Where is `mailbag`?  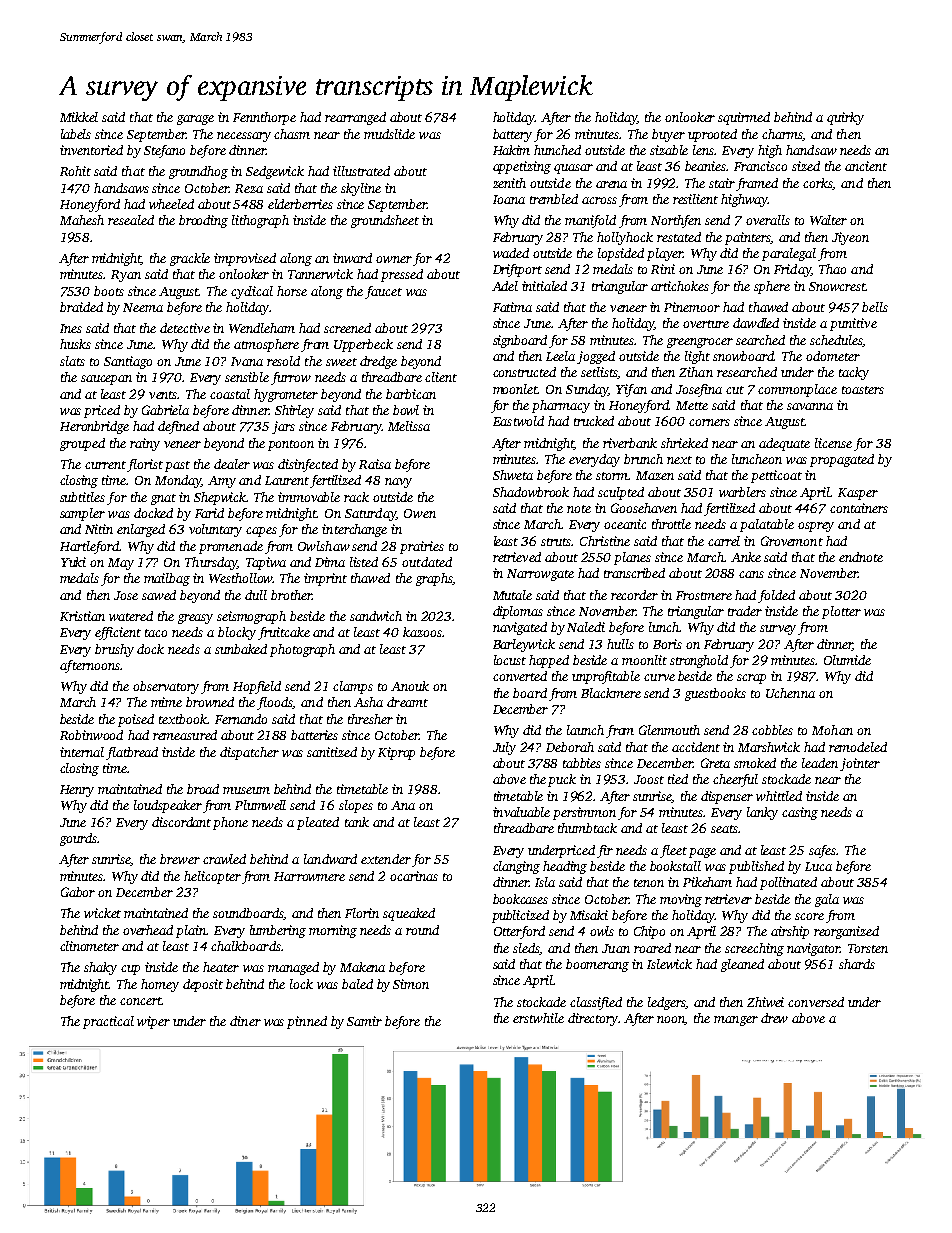 mailbag is located at coordinates (167, 579).
